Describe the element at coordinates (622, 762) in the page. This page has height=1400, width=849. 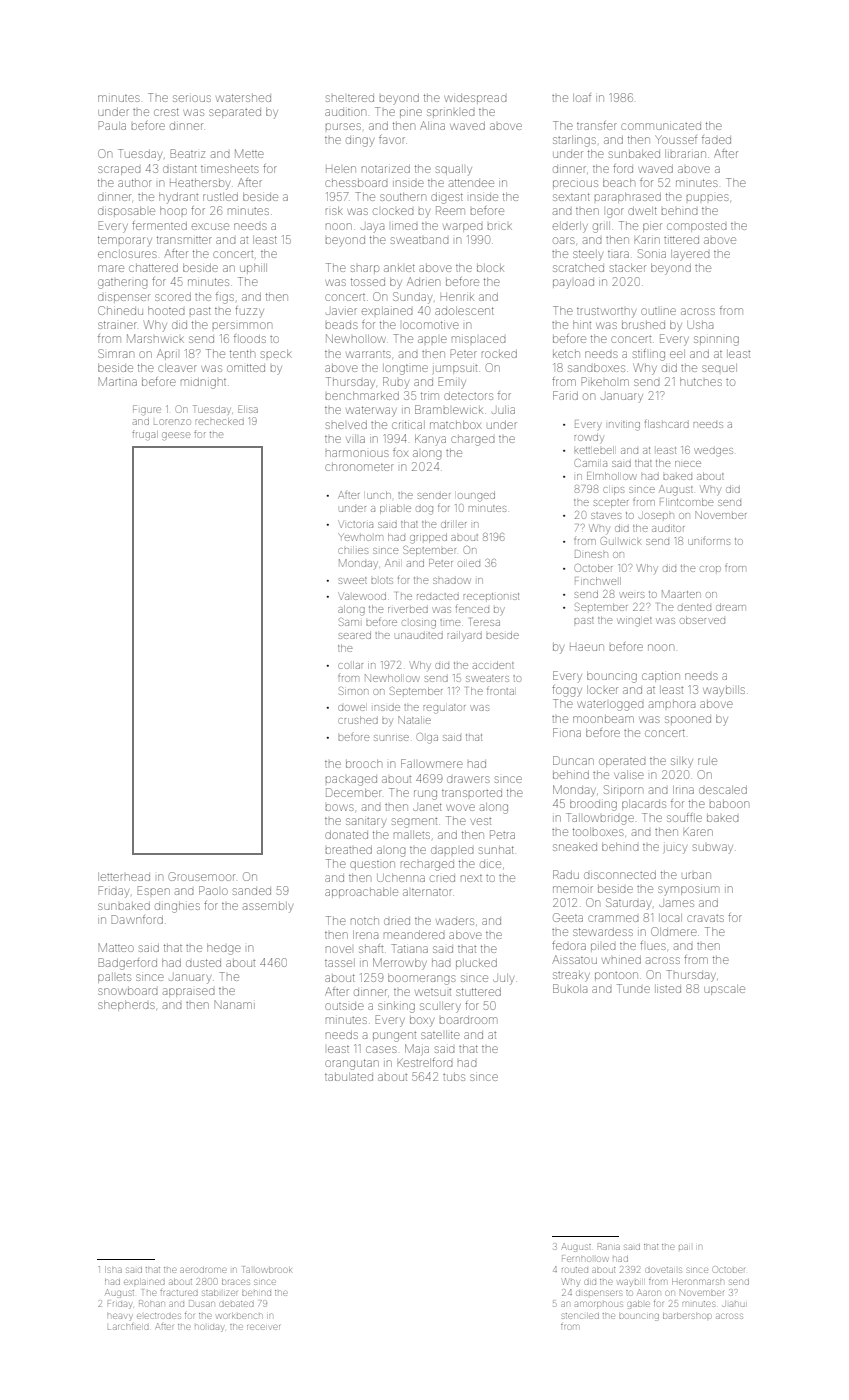
I see `operated` at that location.
